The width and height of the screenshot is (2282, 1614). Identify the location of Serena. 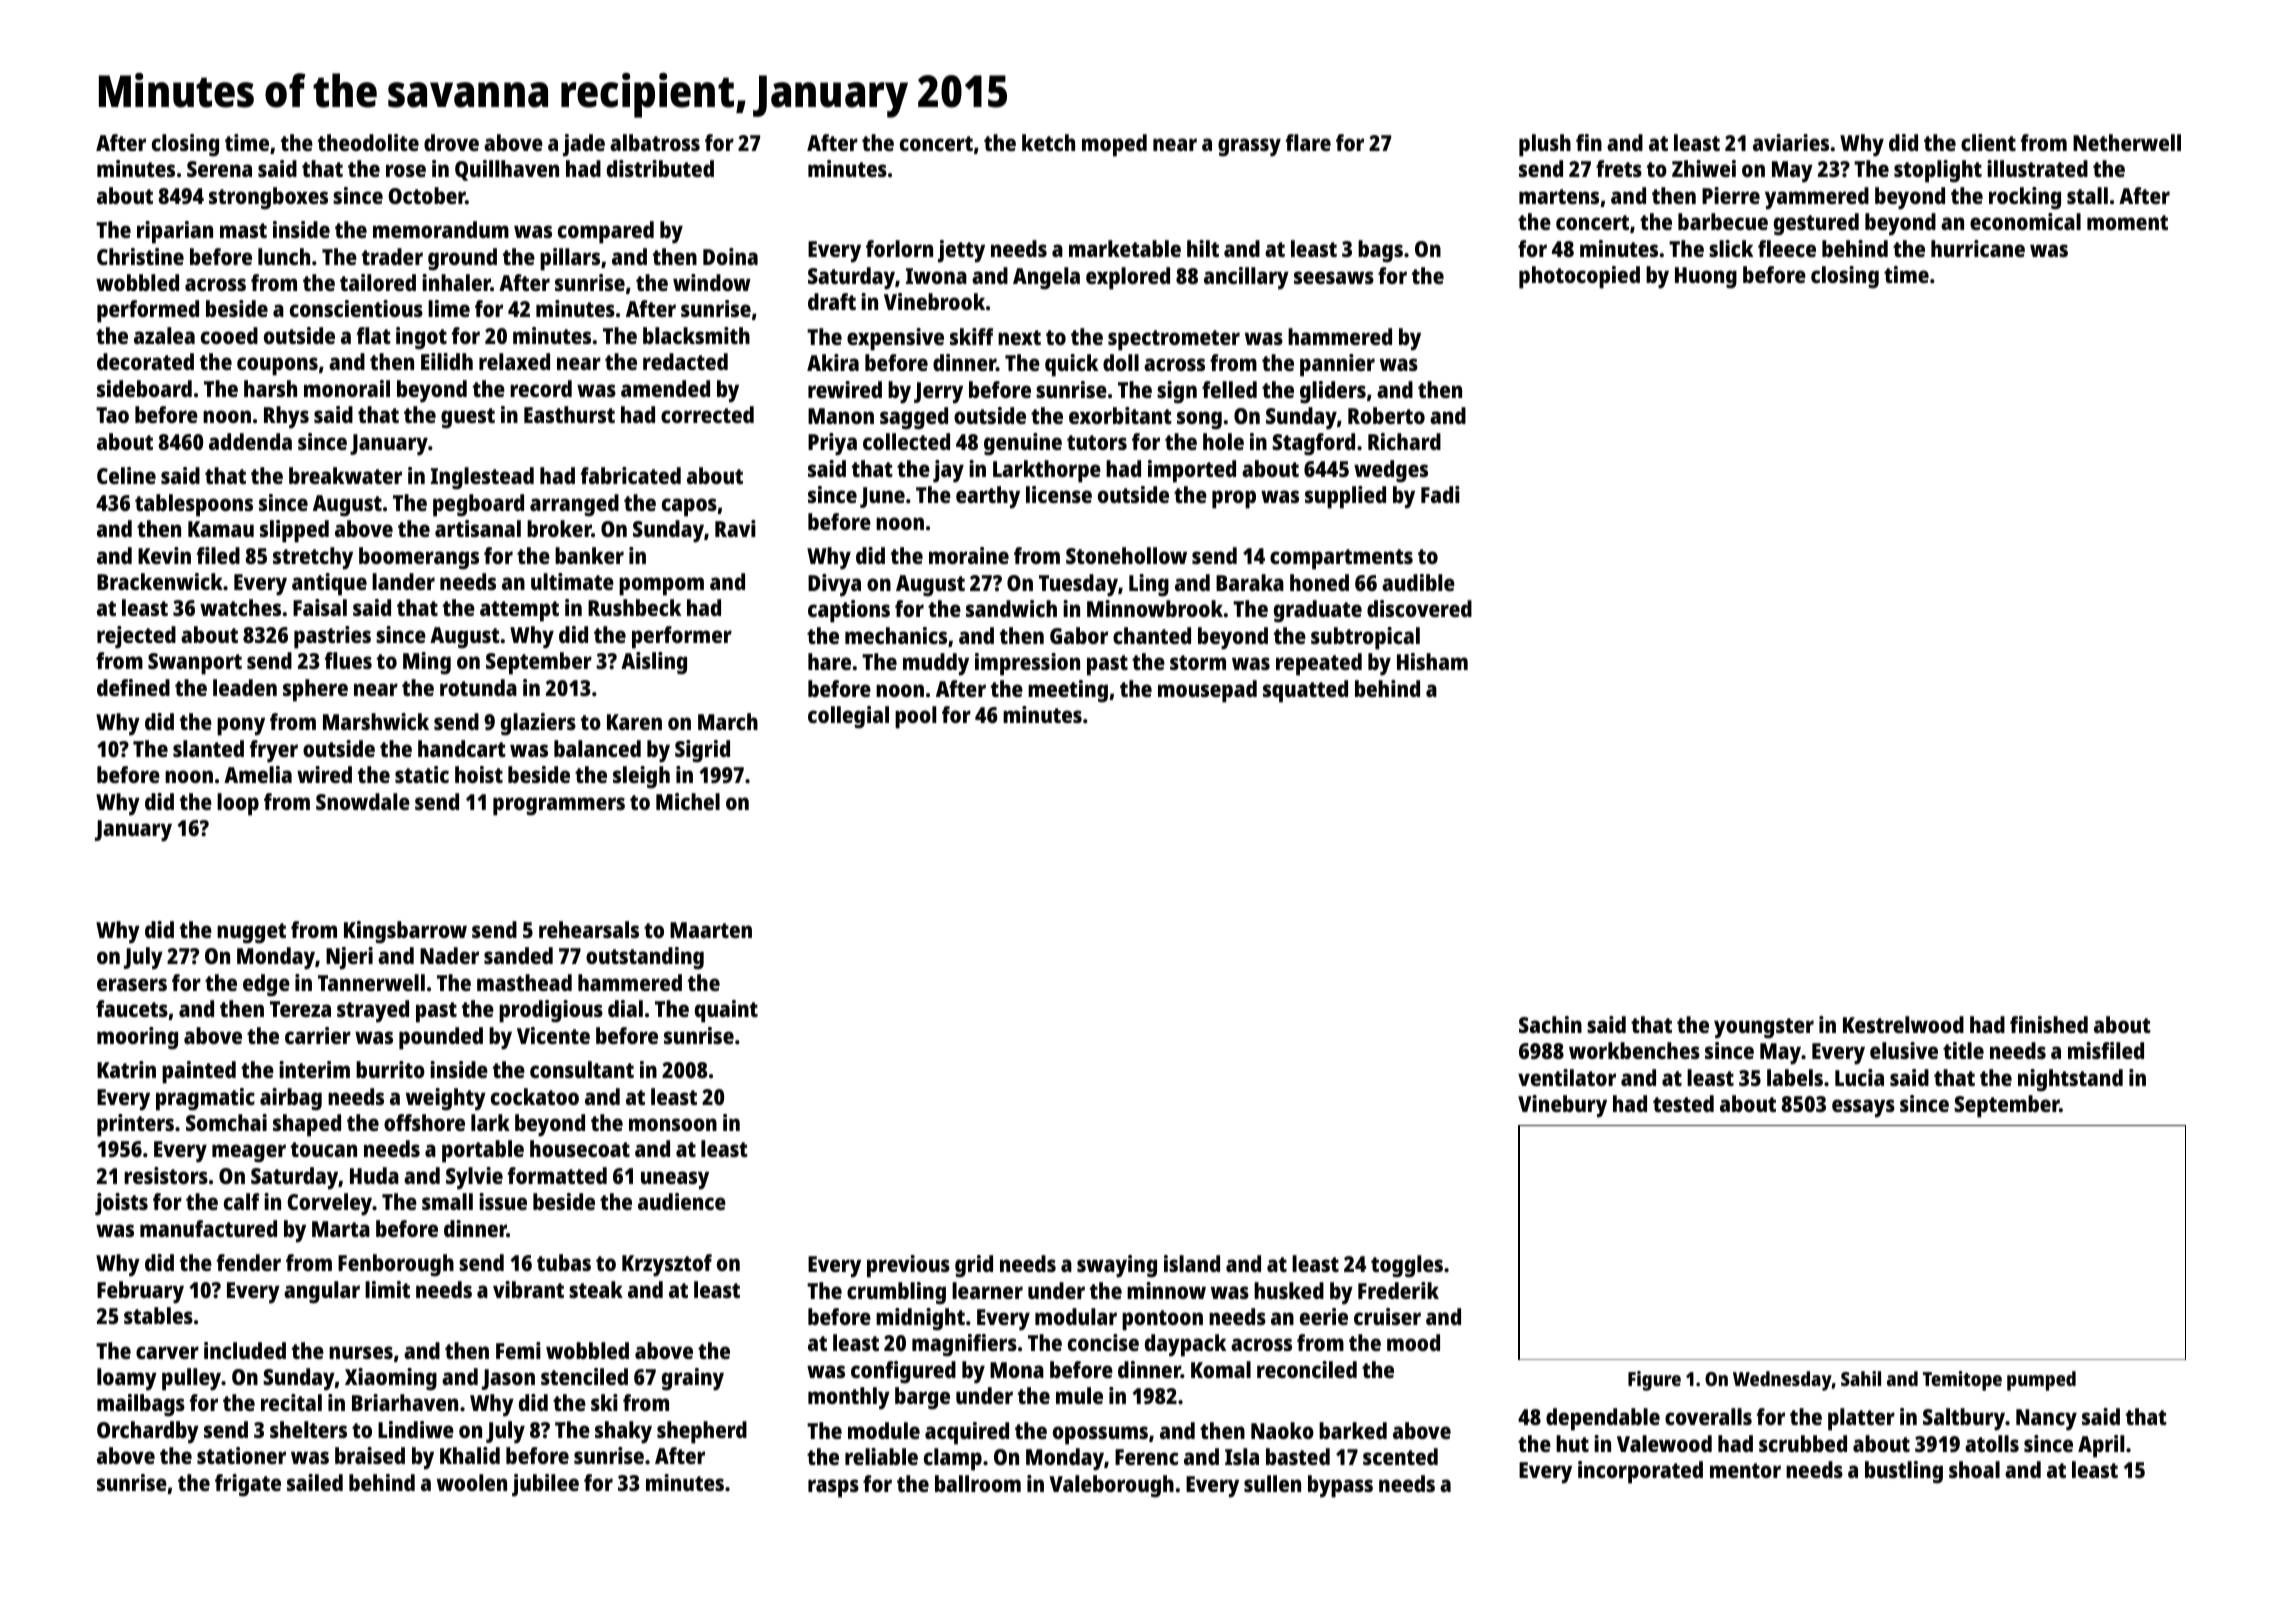
(219, 169).
